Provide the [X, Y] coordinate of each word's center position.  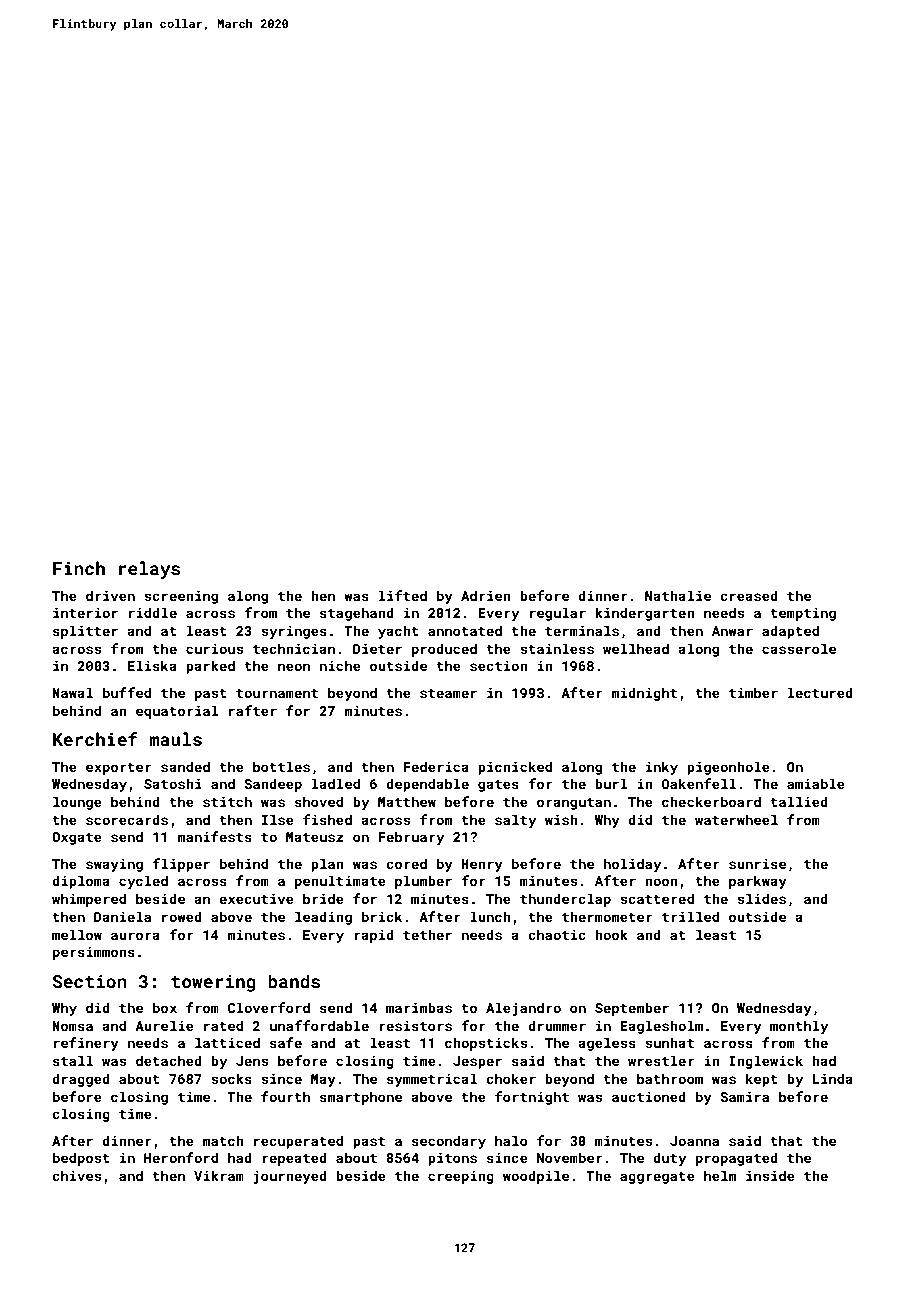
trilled [690, 916]
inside [770, 1175]
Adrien [486, 595]
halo [511, 1140]
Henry [482, 865]
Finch [79, 568]
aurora [135, 936]
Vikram [219, 1175]
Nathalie [678, 595]
